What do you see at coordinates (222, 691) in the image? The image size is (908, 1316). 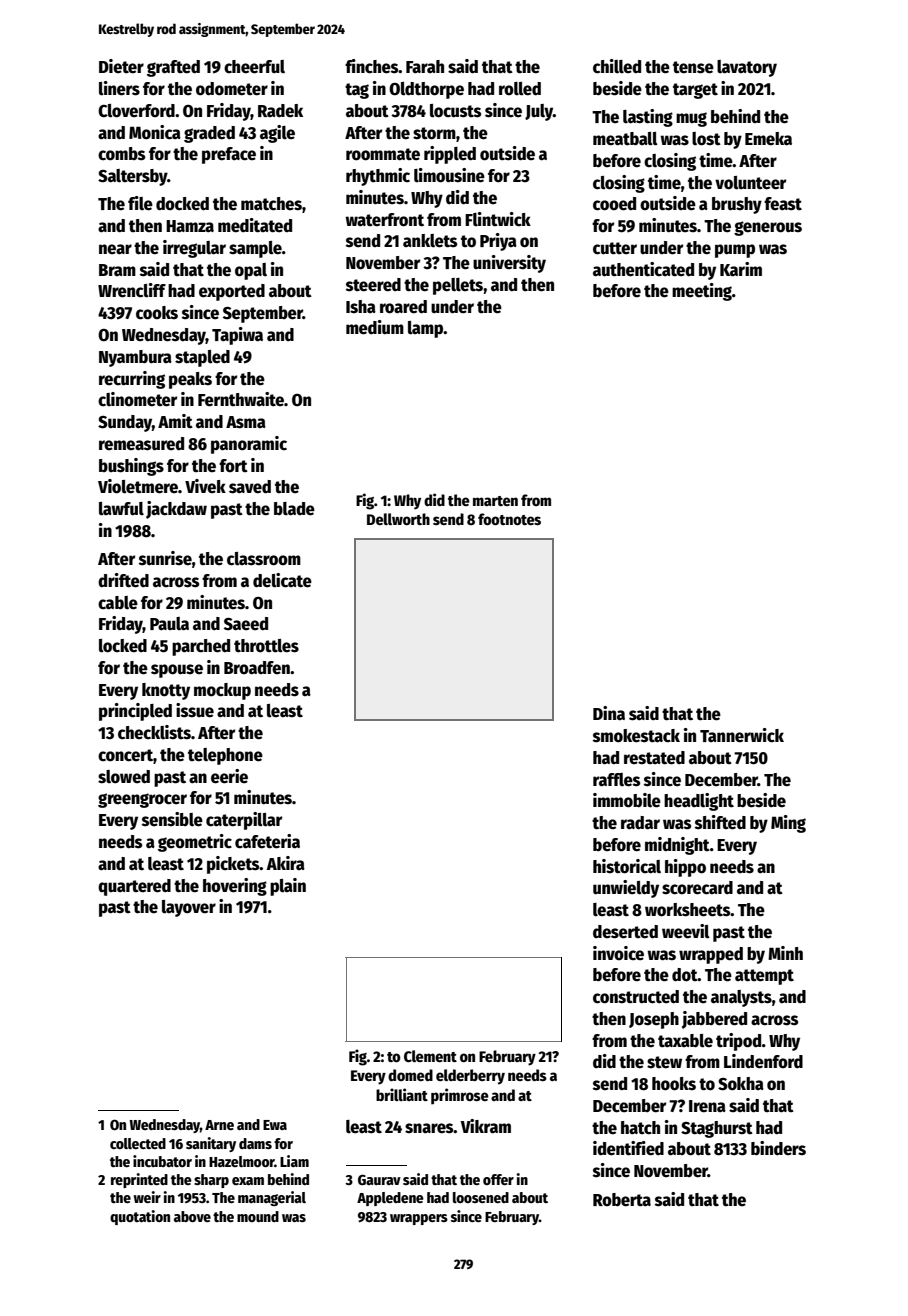 I see `mockup` at bounding box center [222, 691].
